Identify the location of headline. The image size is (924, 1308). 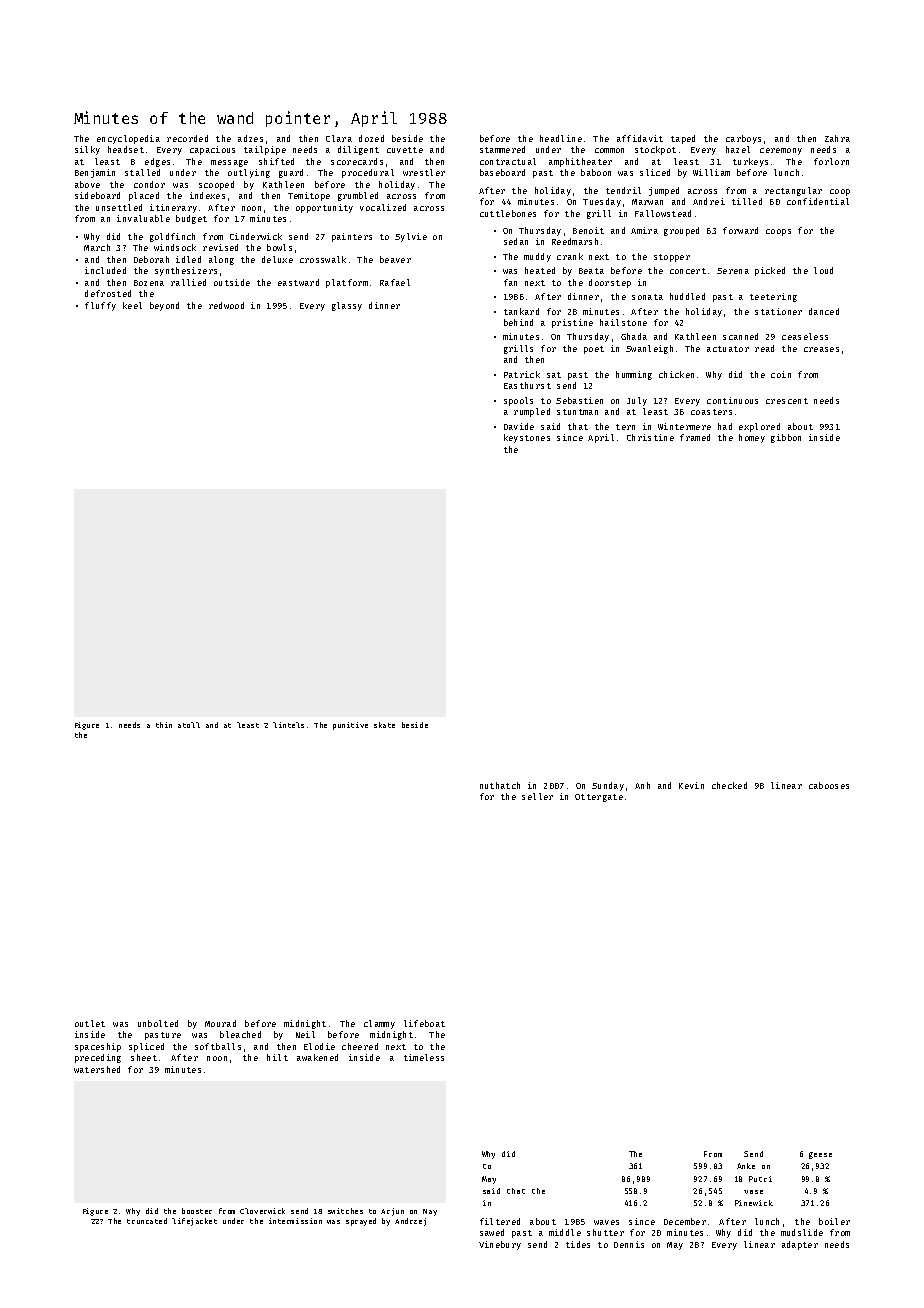
(561, 138).
